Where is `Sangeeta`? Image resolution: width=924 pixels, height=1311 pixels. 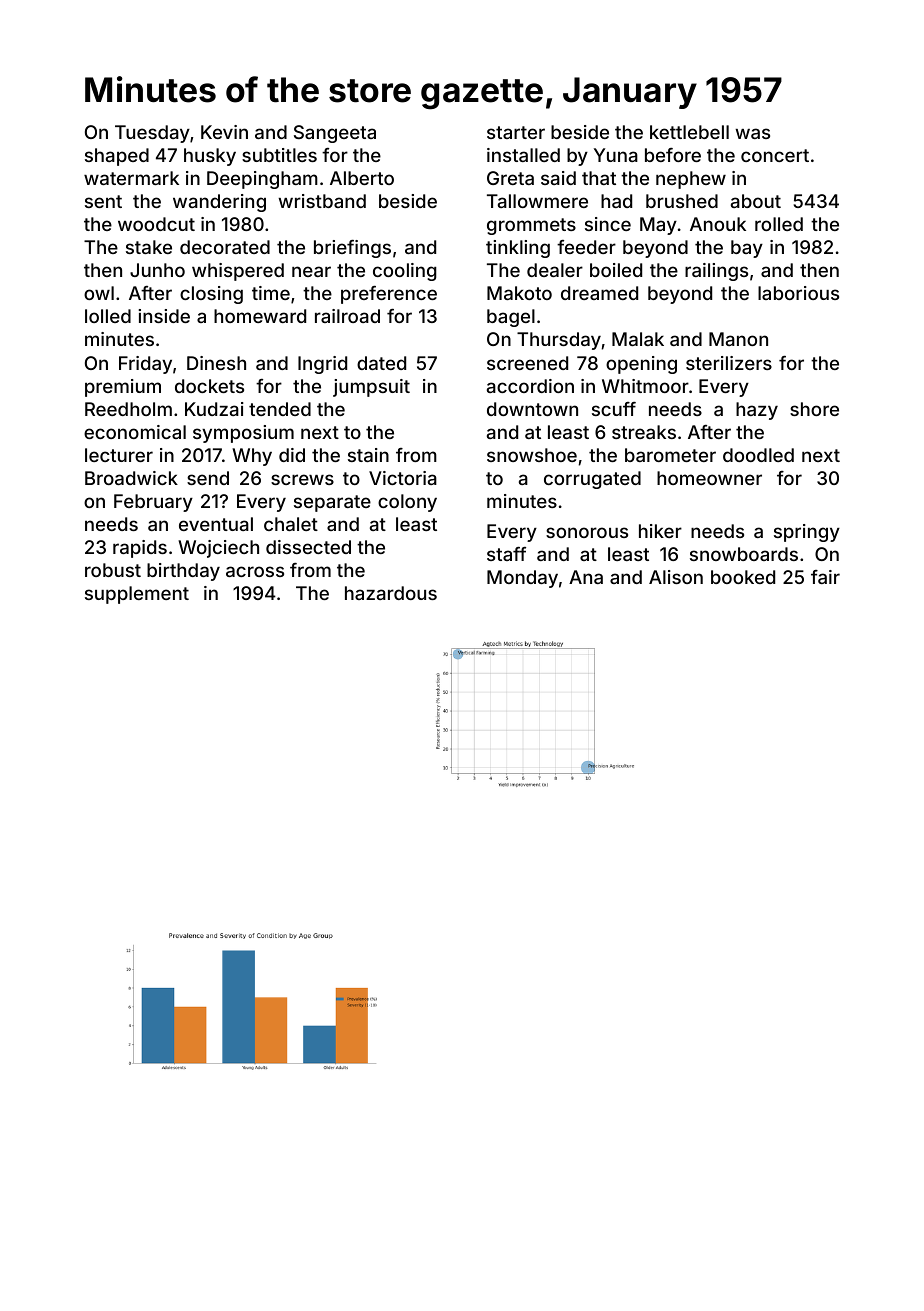
Sangeeta is located at coordinates (335, 134).
